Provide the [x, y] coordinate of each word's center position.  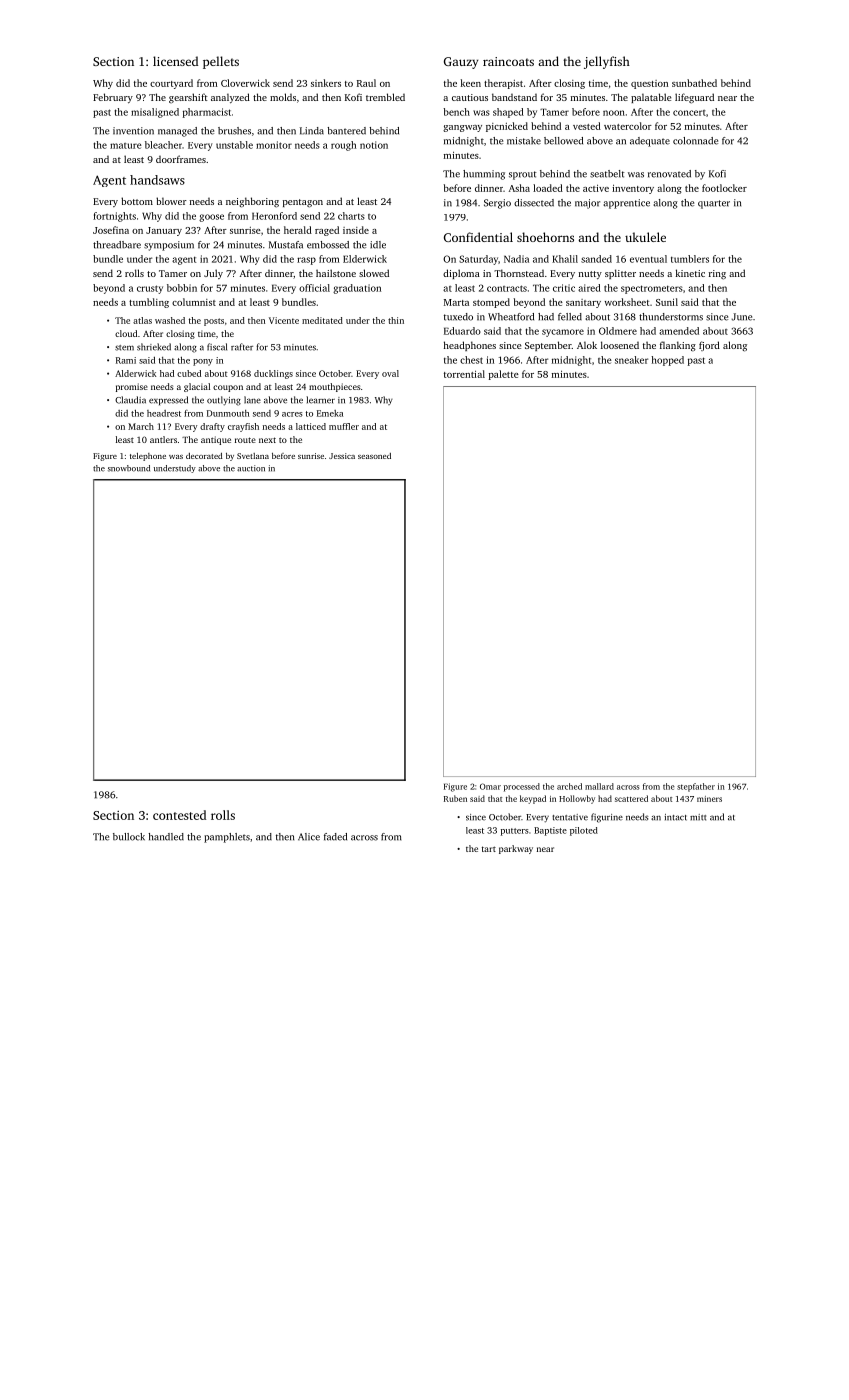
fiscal [217, 347]
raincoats [508, 61]
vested [587, 126]
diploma [461, 274]
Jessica [342, 456]
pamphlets [227, 838]
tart [489, 849]
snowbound [129, 468]
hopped [667, 361]
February [113, 98]
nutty [590, 275]
